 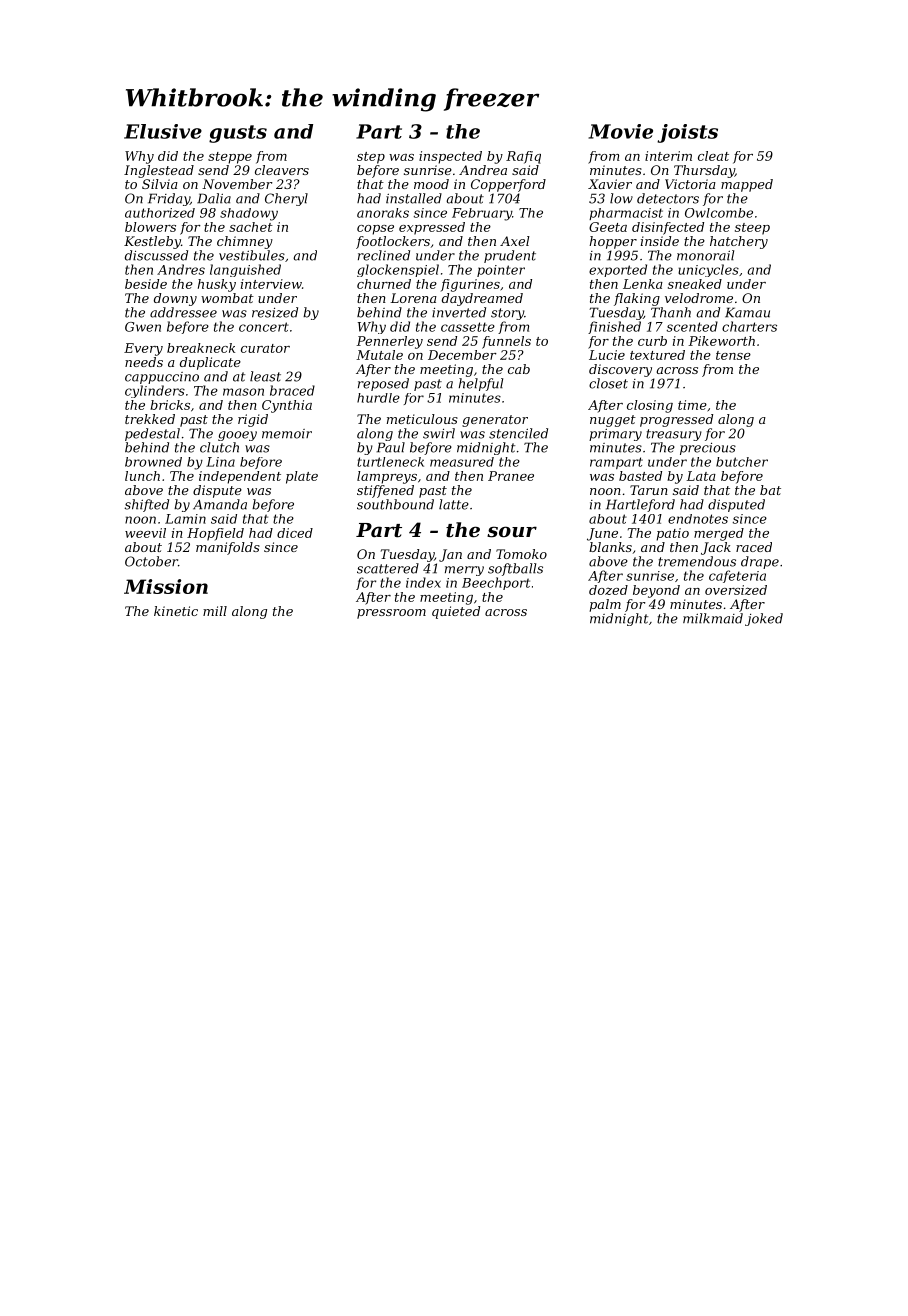 What do you see at coordinates (508, 185) in the screenshot?
I see `Copperford` at bounding box center [508, 185].
